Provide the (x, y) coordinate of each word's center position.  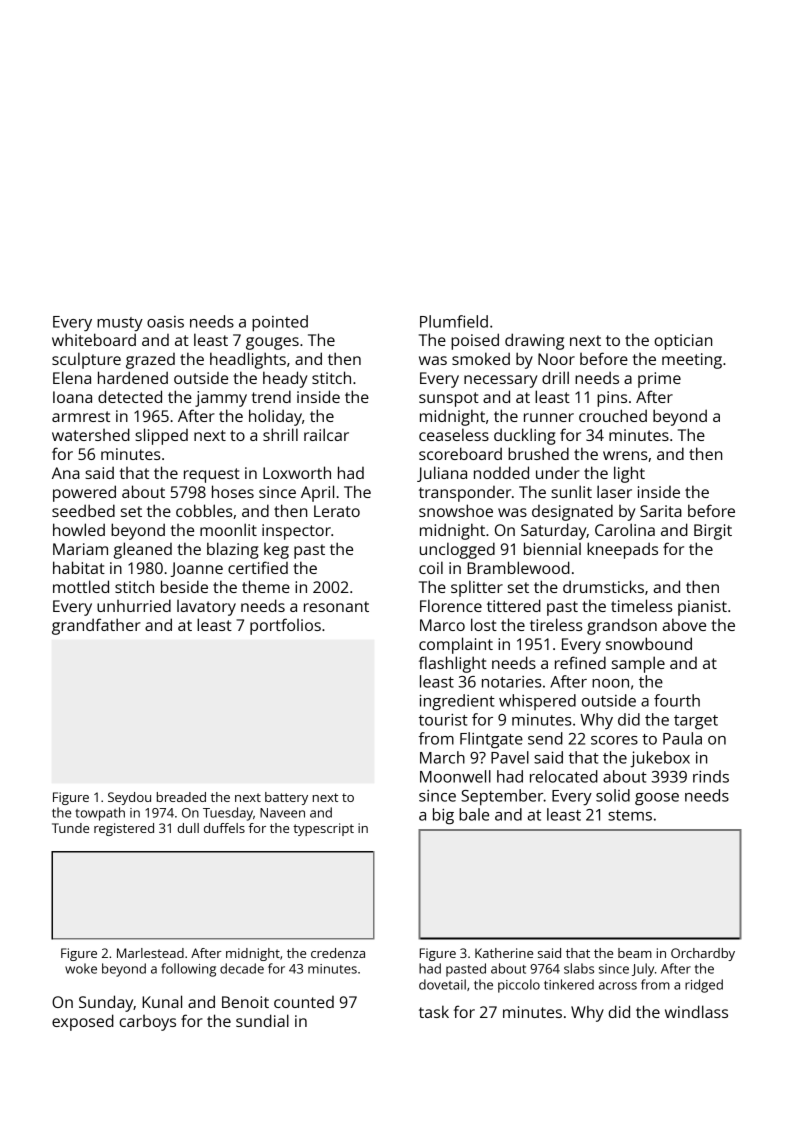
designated (572, 512)
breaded (181, 797)
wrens (625, 455)
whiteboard (94, 339)
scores (614, 740)
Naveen (282, 813)
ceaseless (454, 434)
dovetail (442, 984)
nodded (501, 472)
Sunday (106, 1003)
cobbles (204, 510)
